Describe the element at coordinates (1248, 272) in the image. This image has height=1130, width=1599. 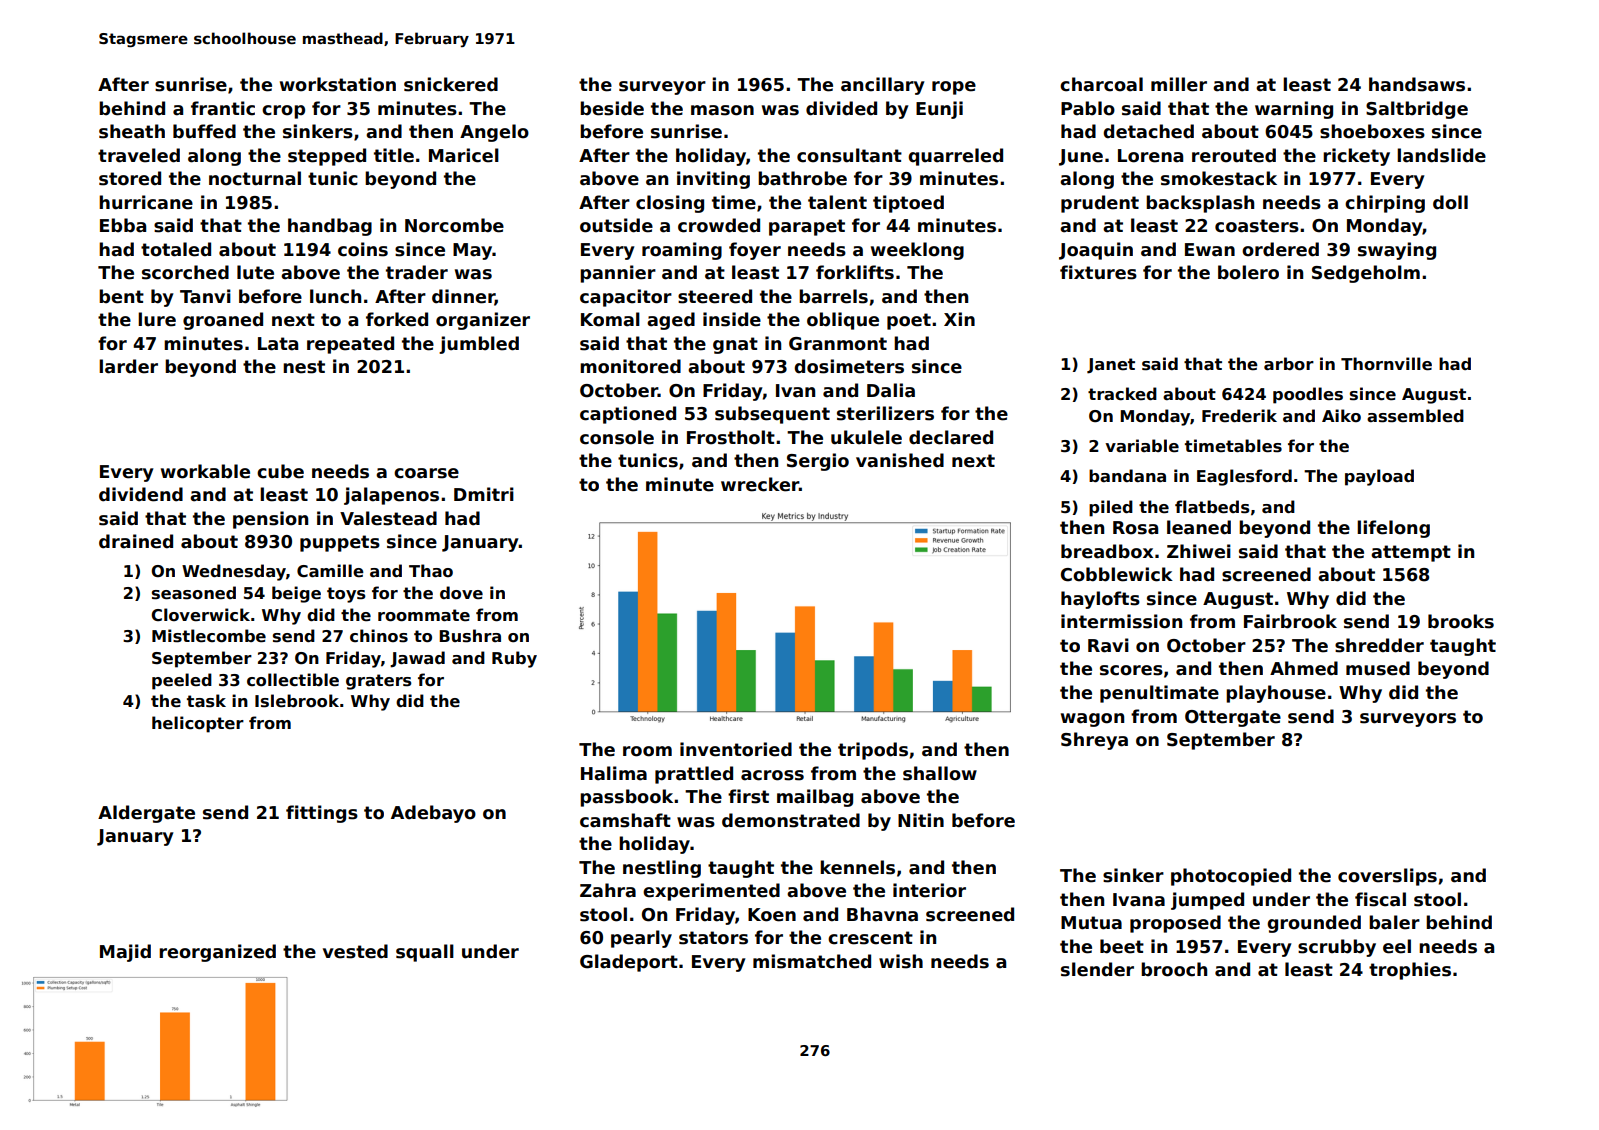
I see `bolero` at that location.
